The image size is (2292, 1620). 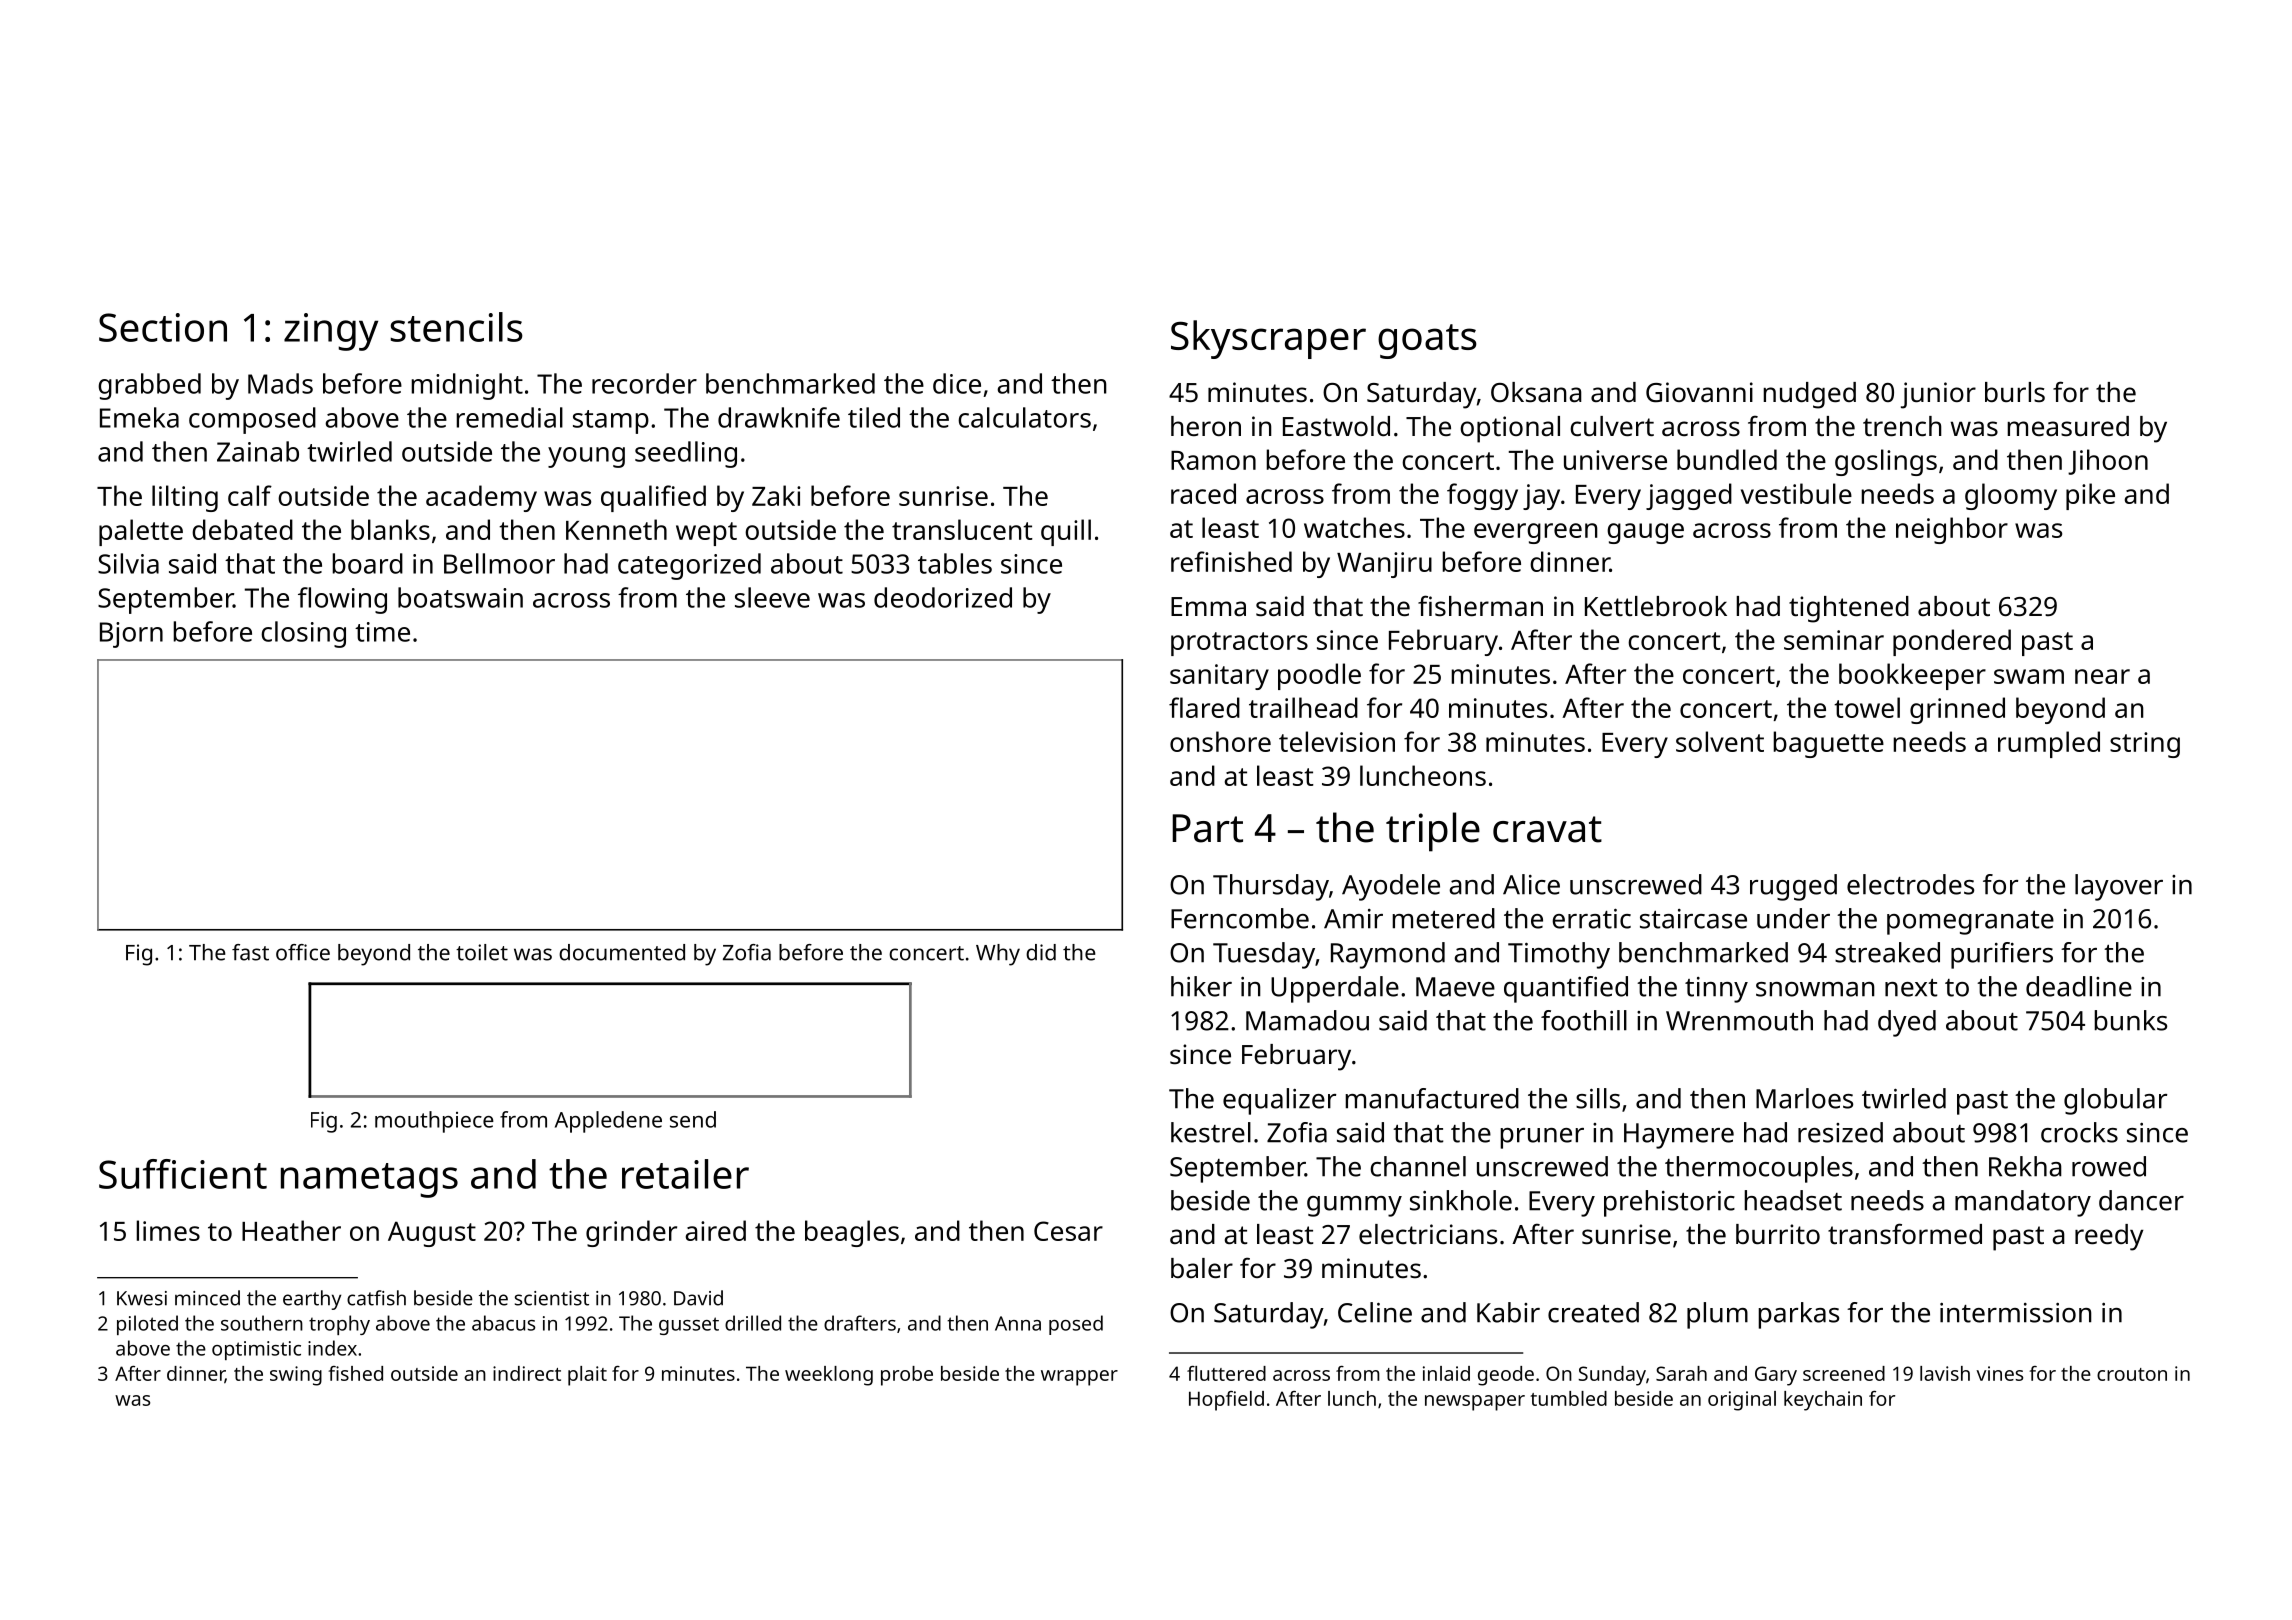 What do you see at coordinates (457, 327) in the screenshot?
I see `stencils` at bounding box center [457, 327].
